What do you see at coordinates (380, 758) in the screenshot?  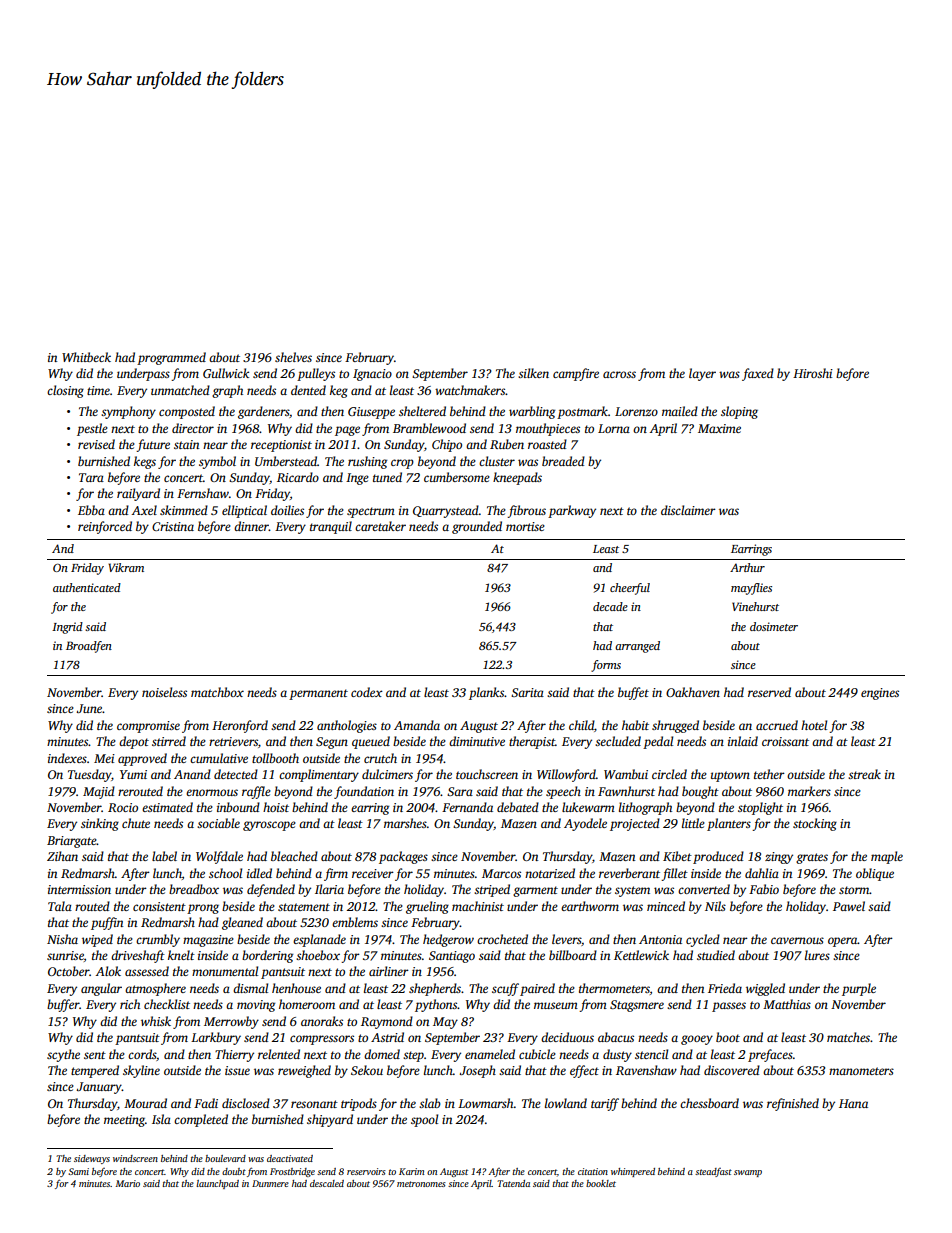 I see `crutch` at bounding box center [380, 758].
